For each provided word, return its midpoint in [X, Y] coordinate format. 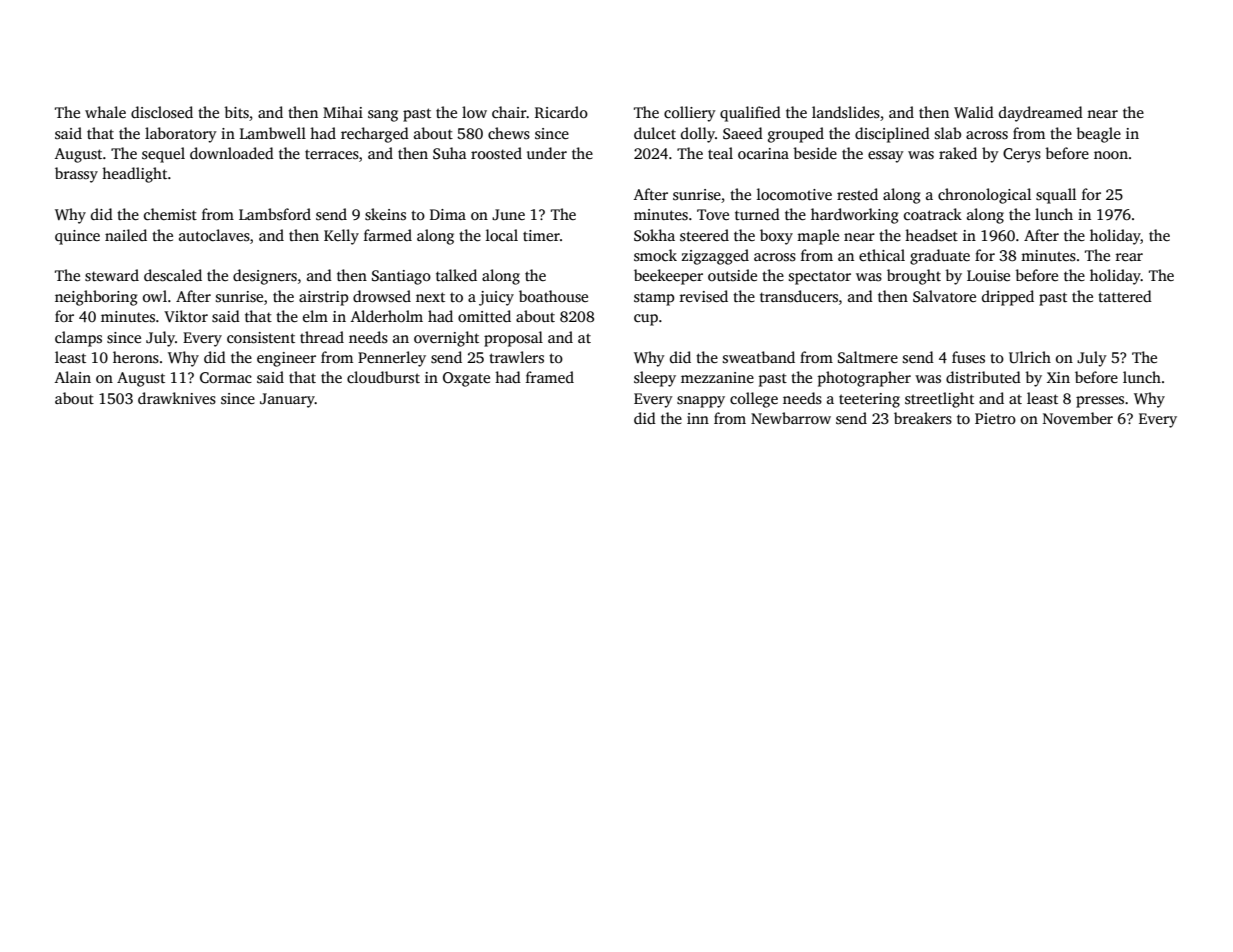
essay [886, 157]
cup [646, 320]
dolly [698, 135]
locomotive [794, 194]
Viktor [186, 316]
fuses [968, 357]
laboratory [181, 135]
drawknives [177, 398]
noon [1111, 155]
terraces [332, 154]
